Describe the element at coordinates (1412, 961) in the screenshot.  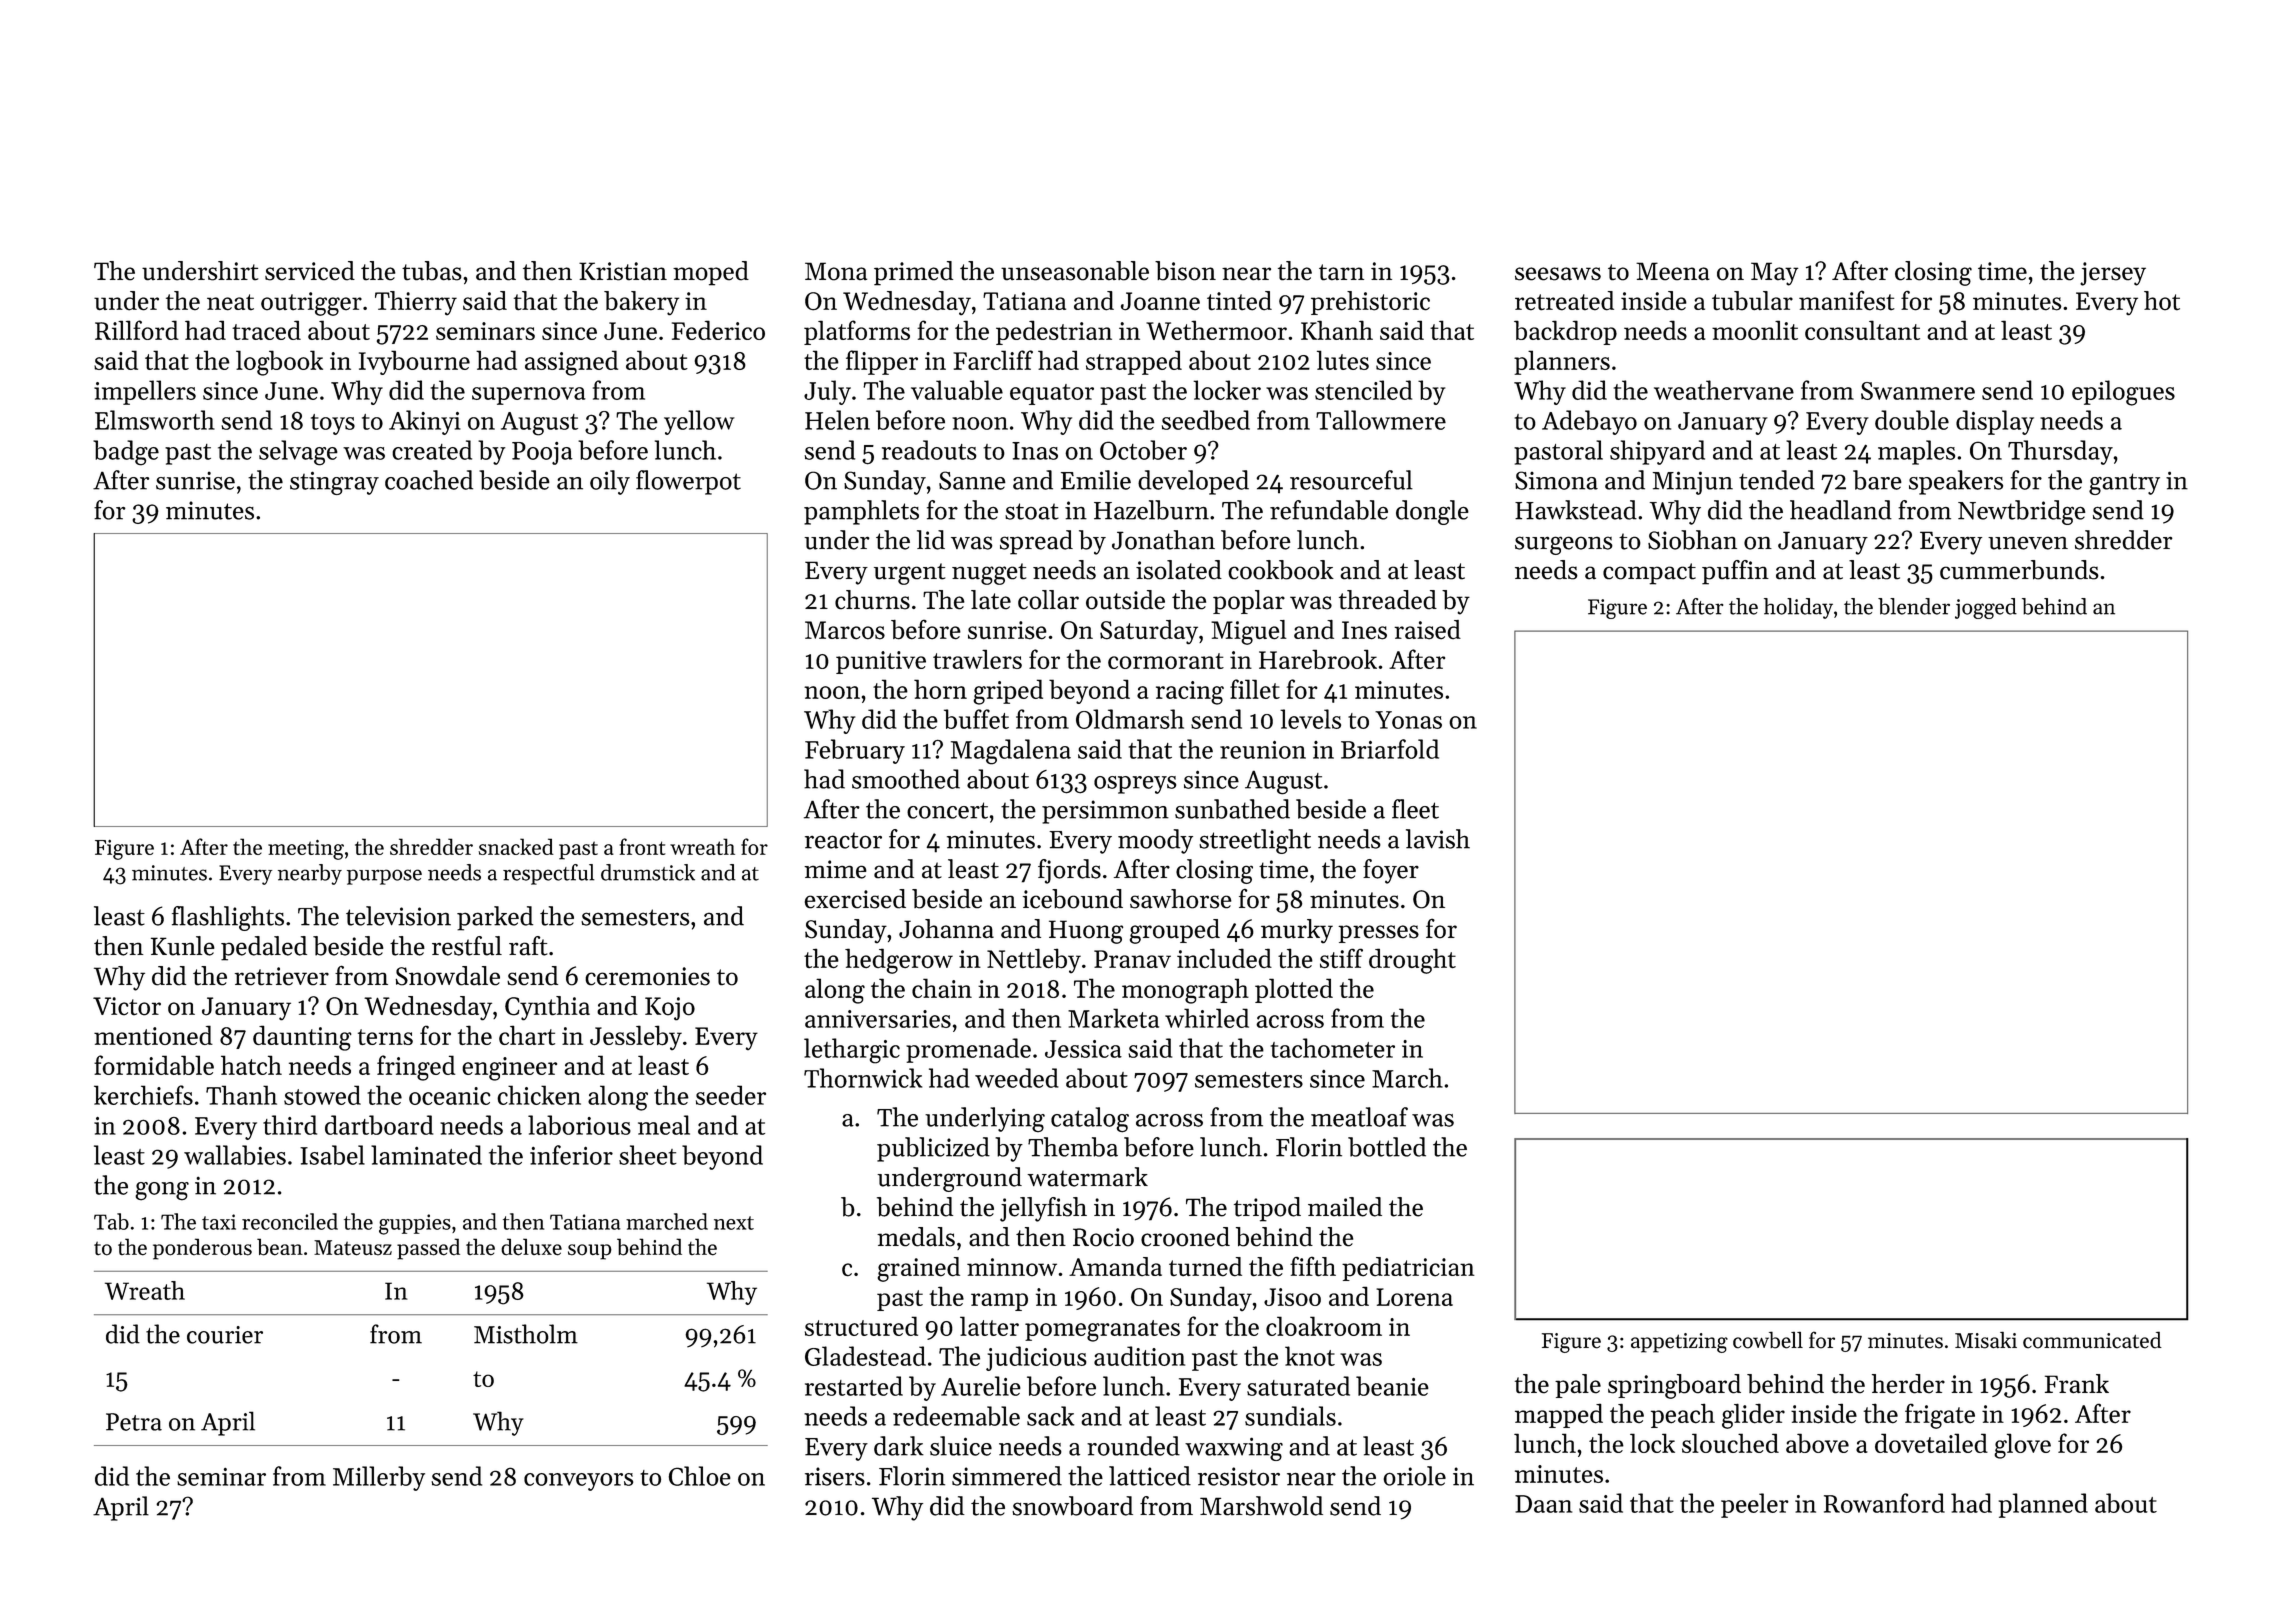
I see `drought` at that location.
